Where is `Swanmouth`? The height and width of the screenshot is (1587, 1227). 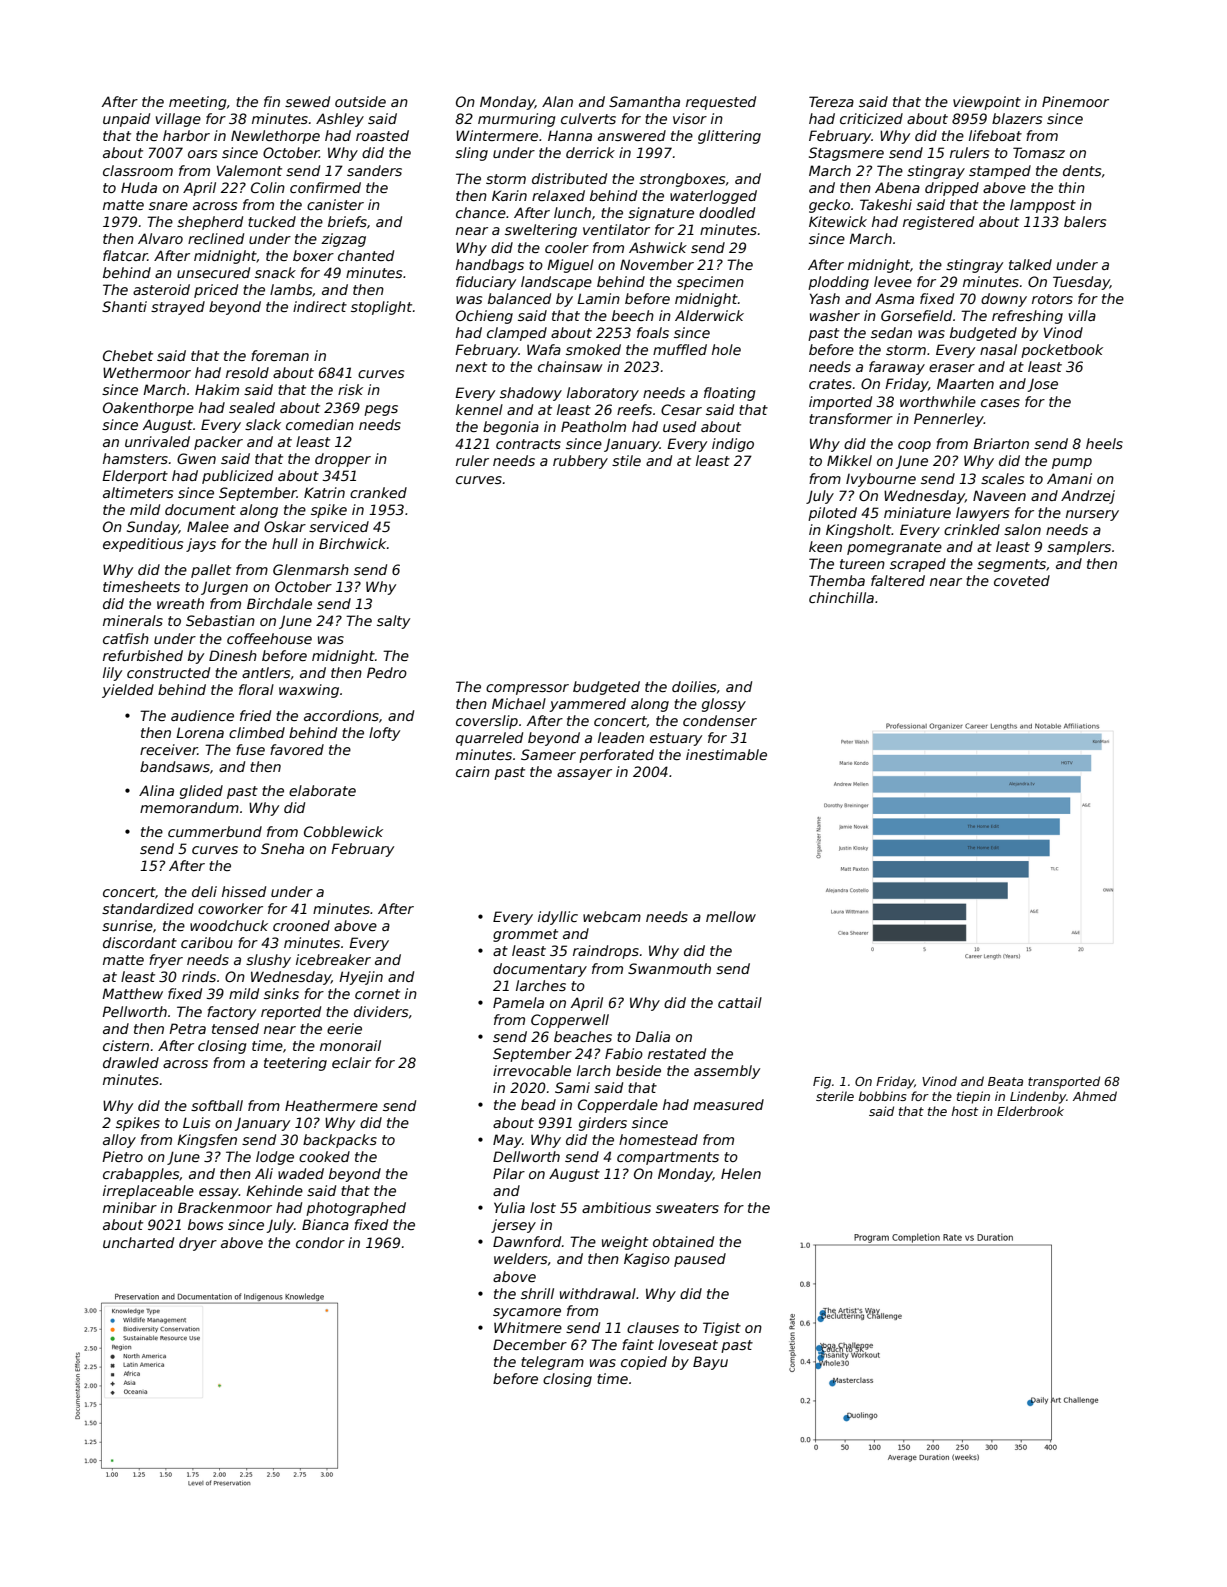 Swanmouth is located at coordinates (669, 968).
